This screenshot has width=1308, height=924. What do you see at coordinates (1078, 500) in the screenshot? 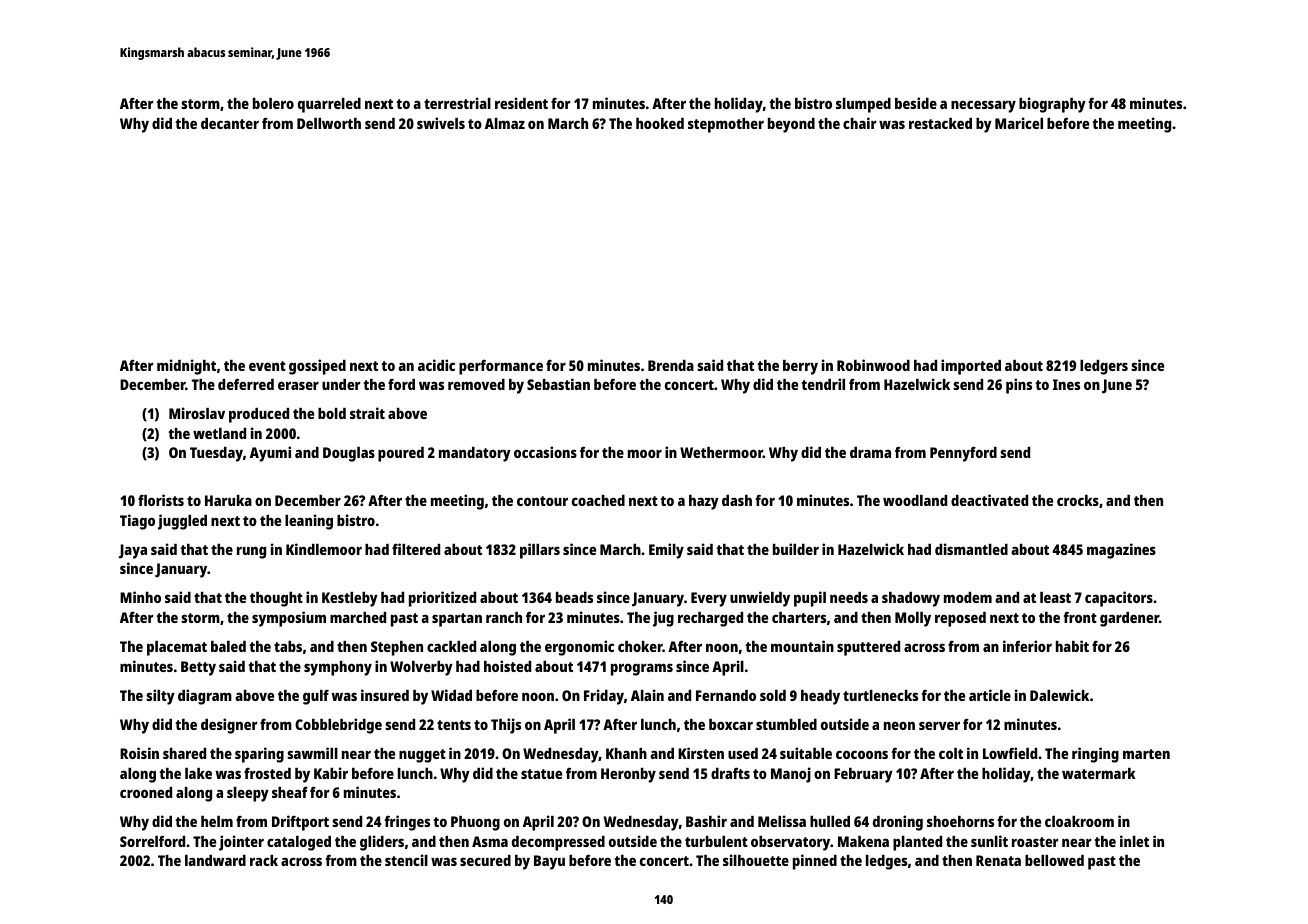
I see `crocks` at bounding box center [1078, 500].
